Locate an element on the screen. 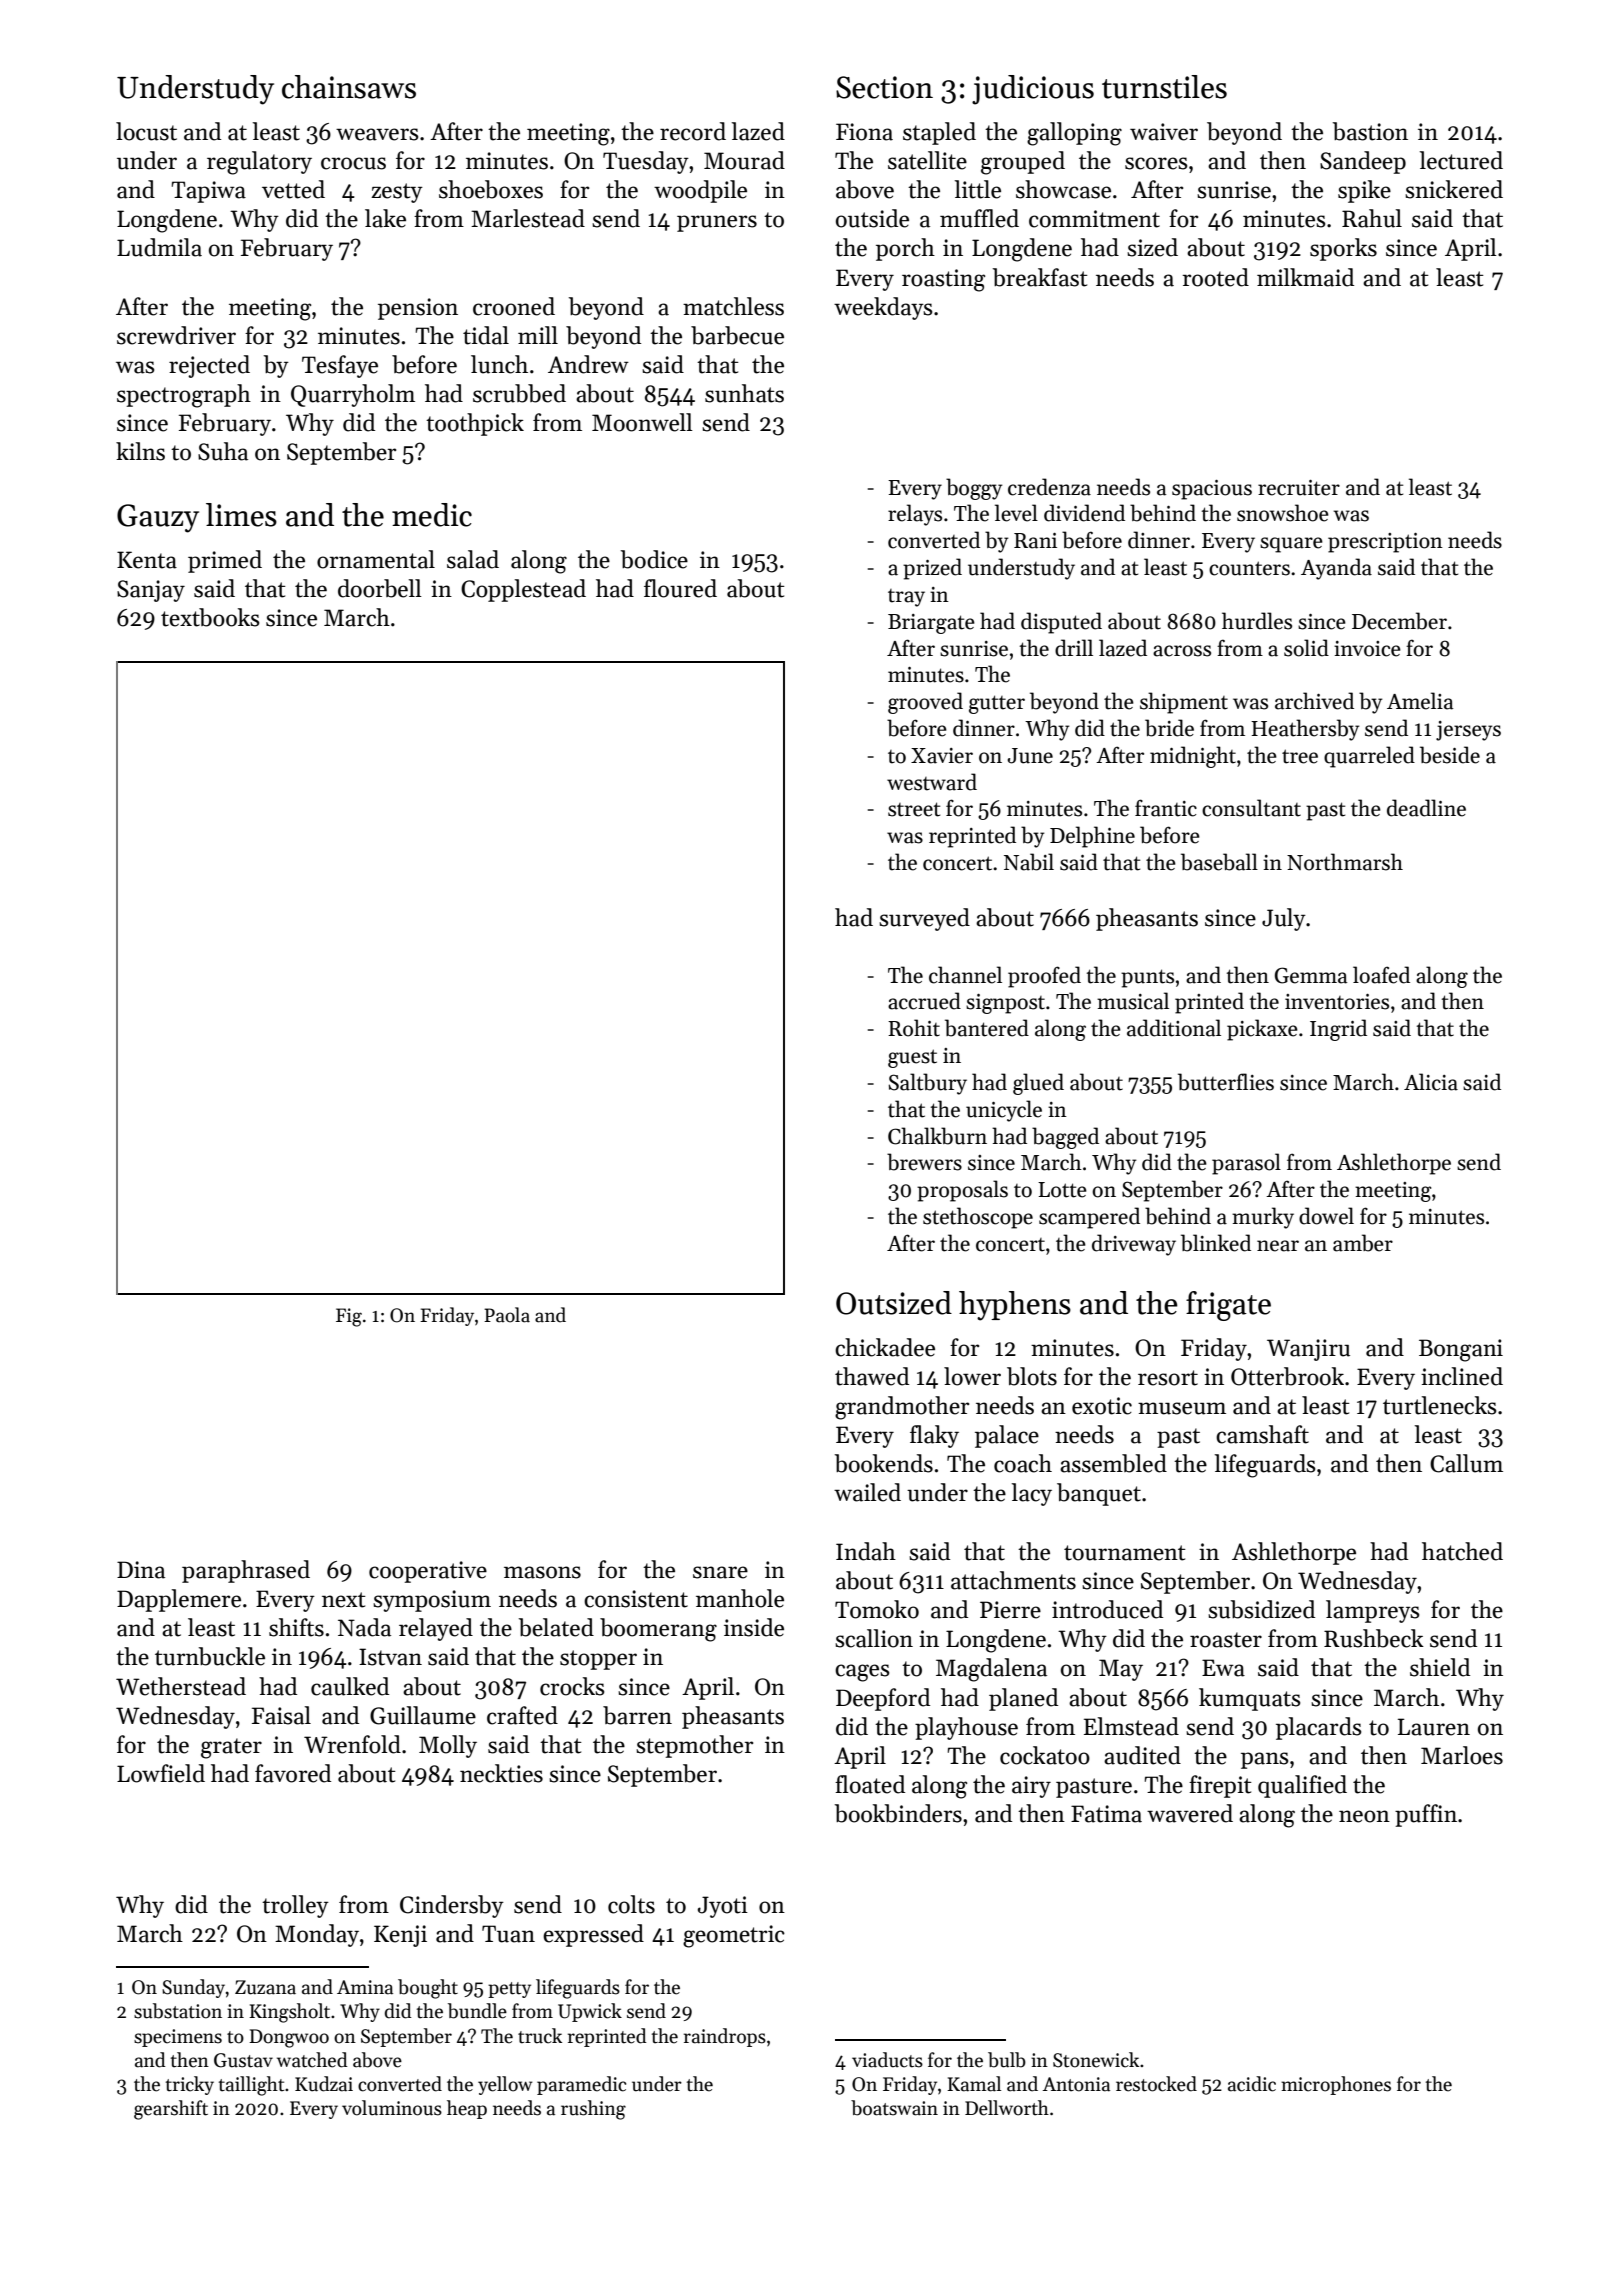 The height and width of the screenshot is (2292, 1620). textbooks is located at coordinates (210, 617).
